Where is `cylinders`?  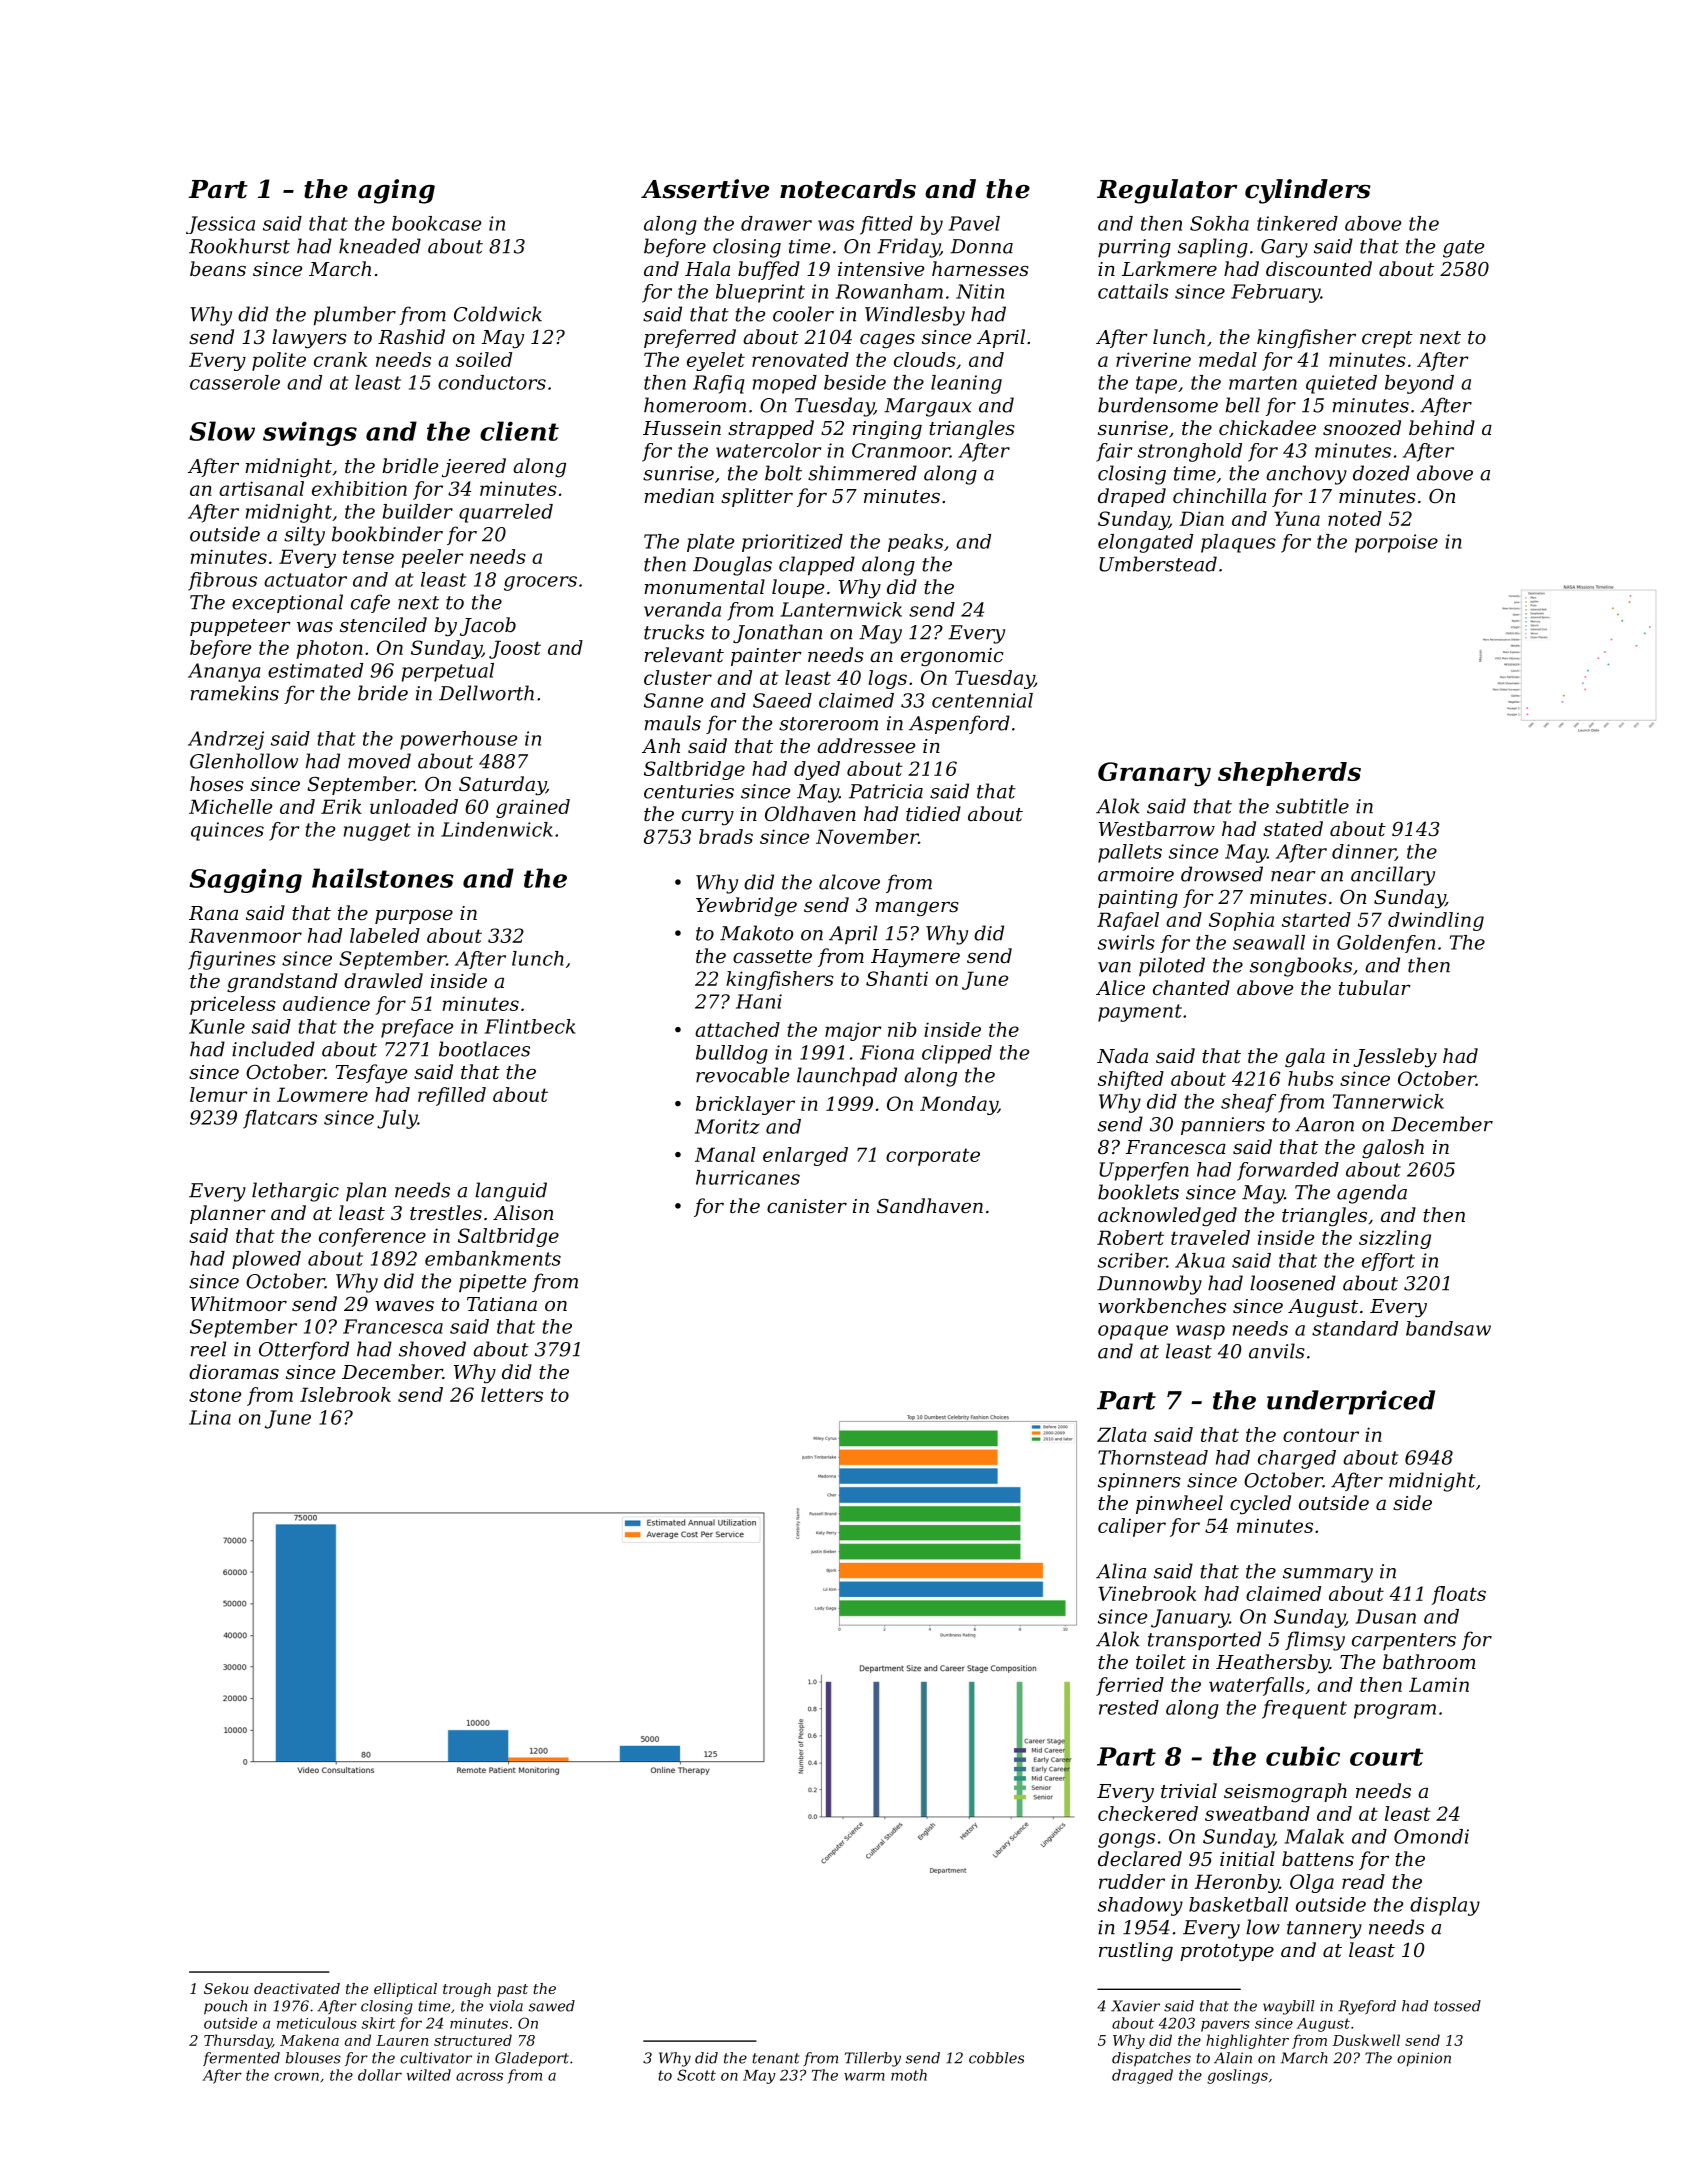
cylinders is located at coordinates (1308, 191).
